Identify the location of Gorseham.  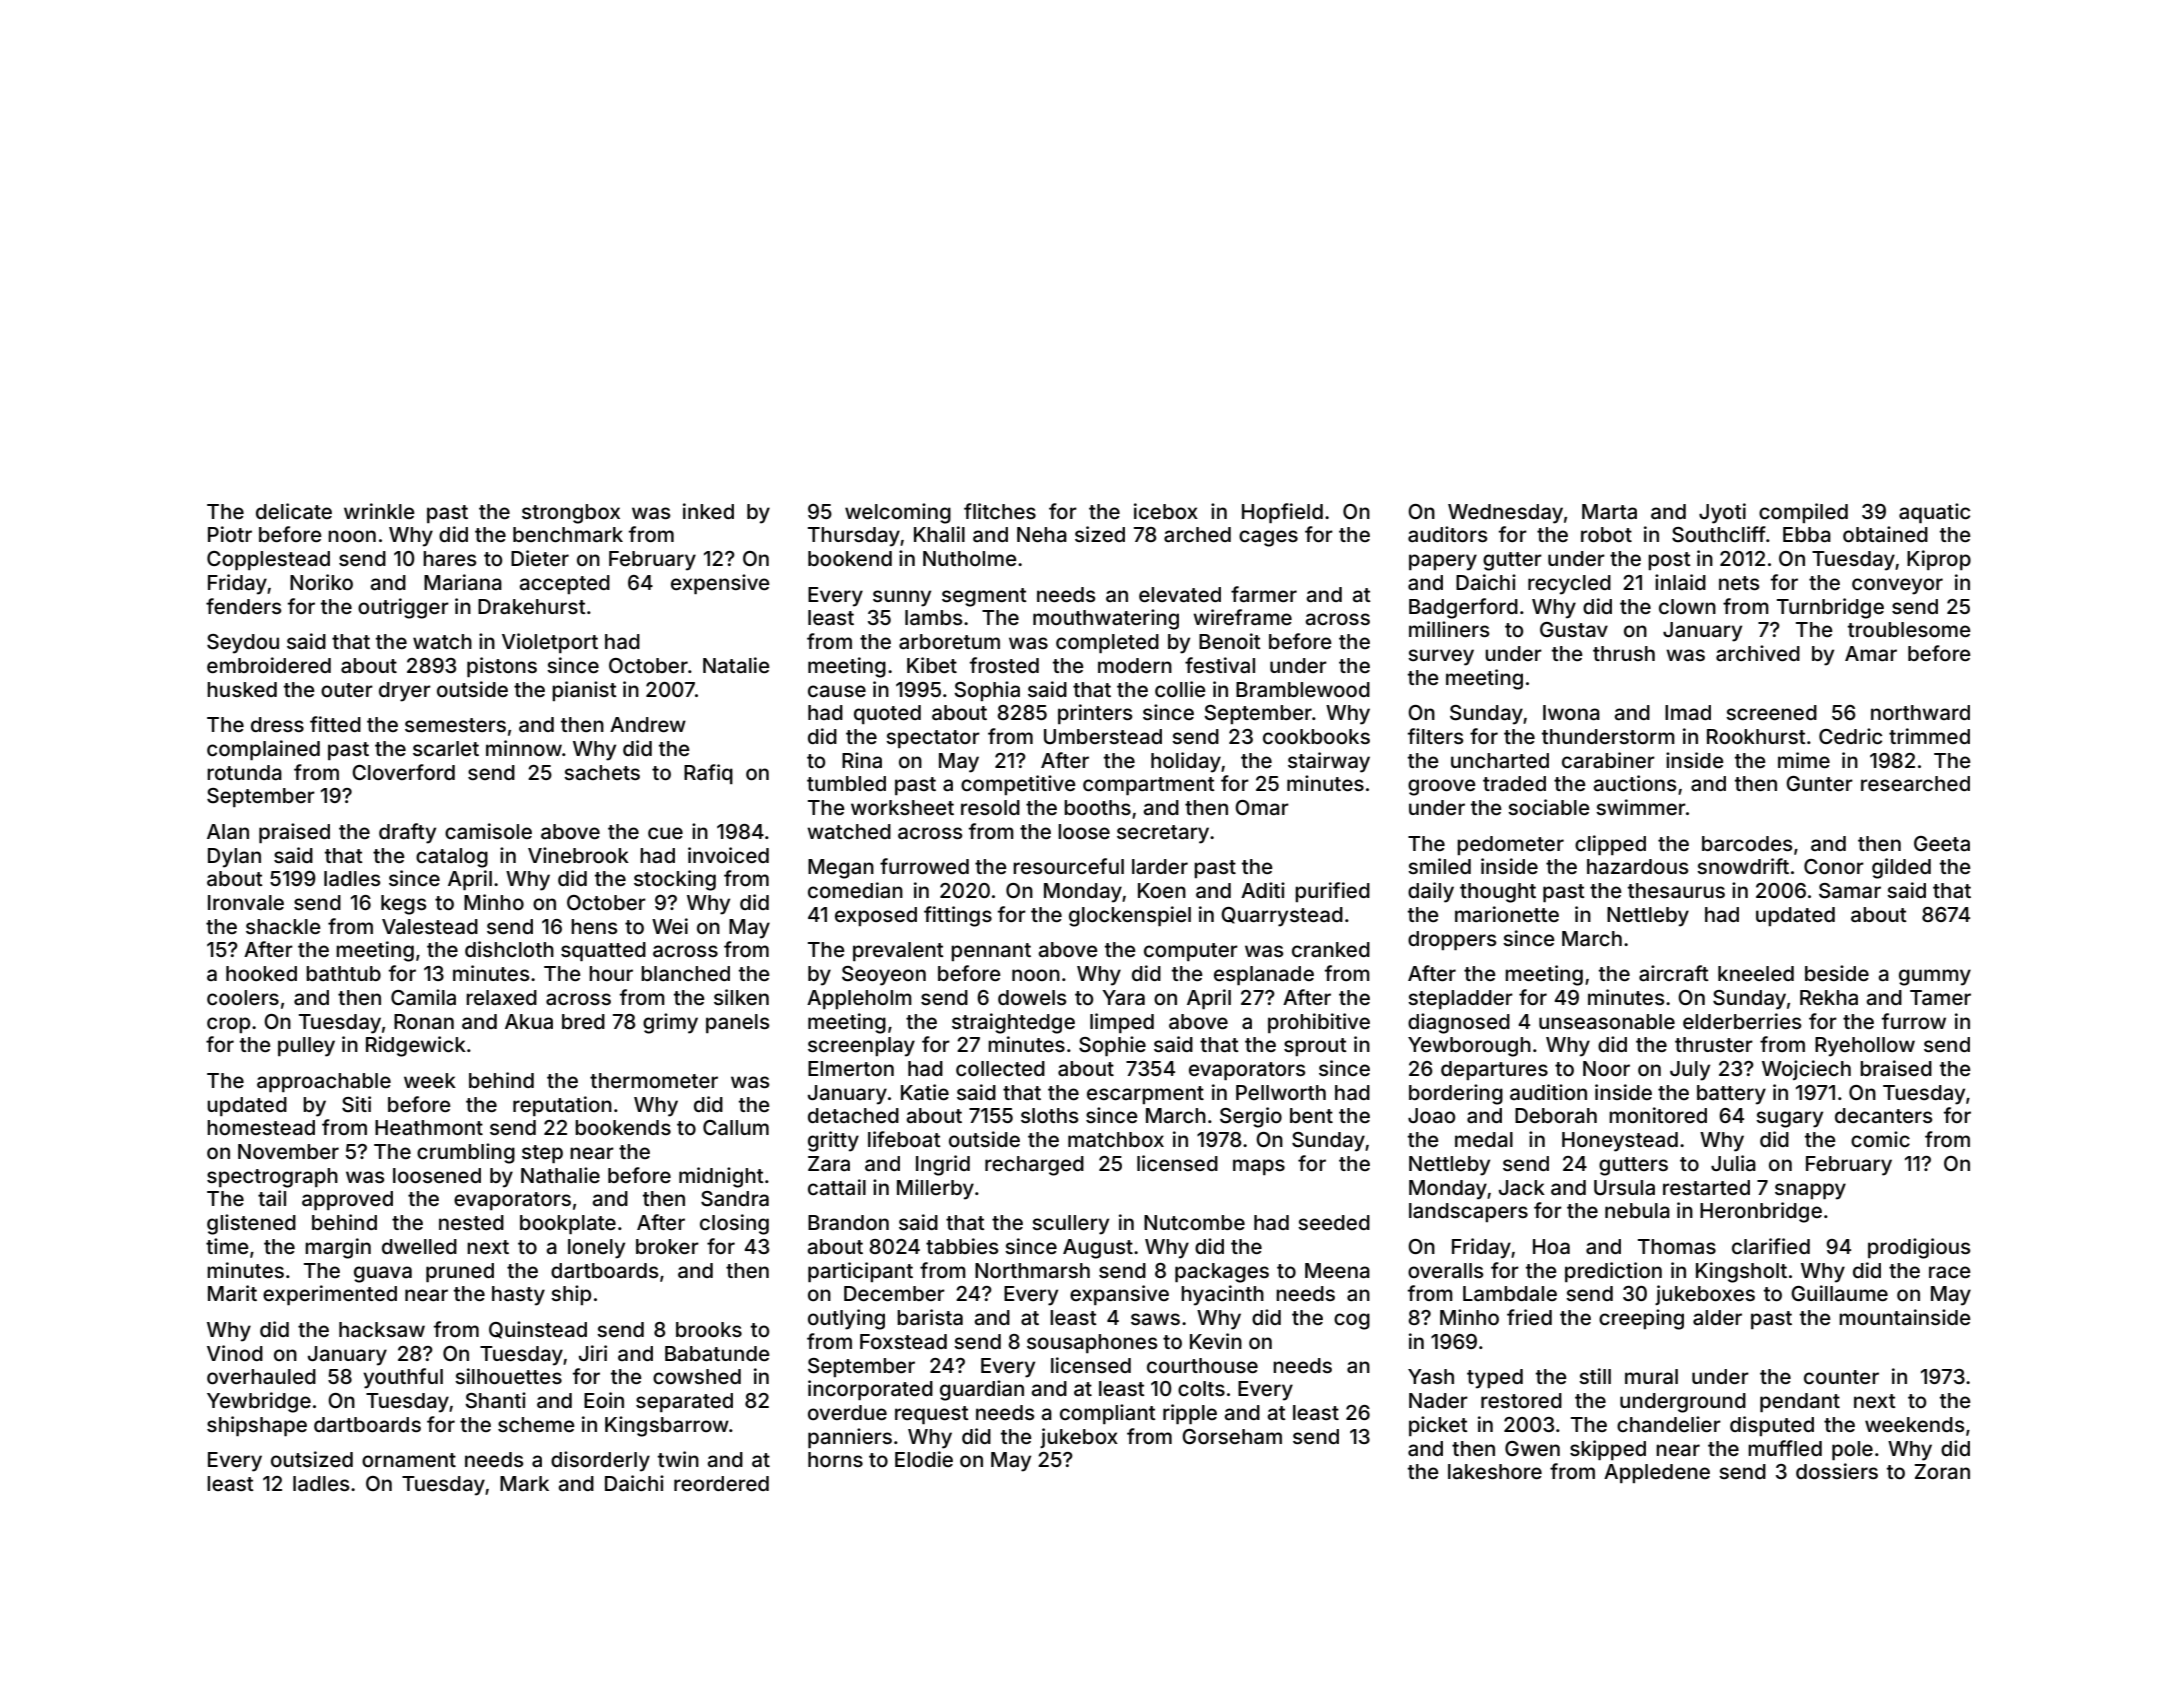
(1232, 1436).
